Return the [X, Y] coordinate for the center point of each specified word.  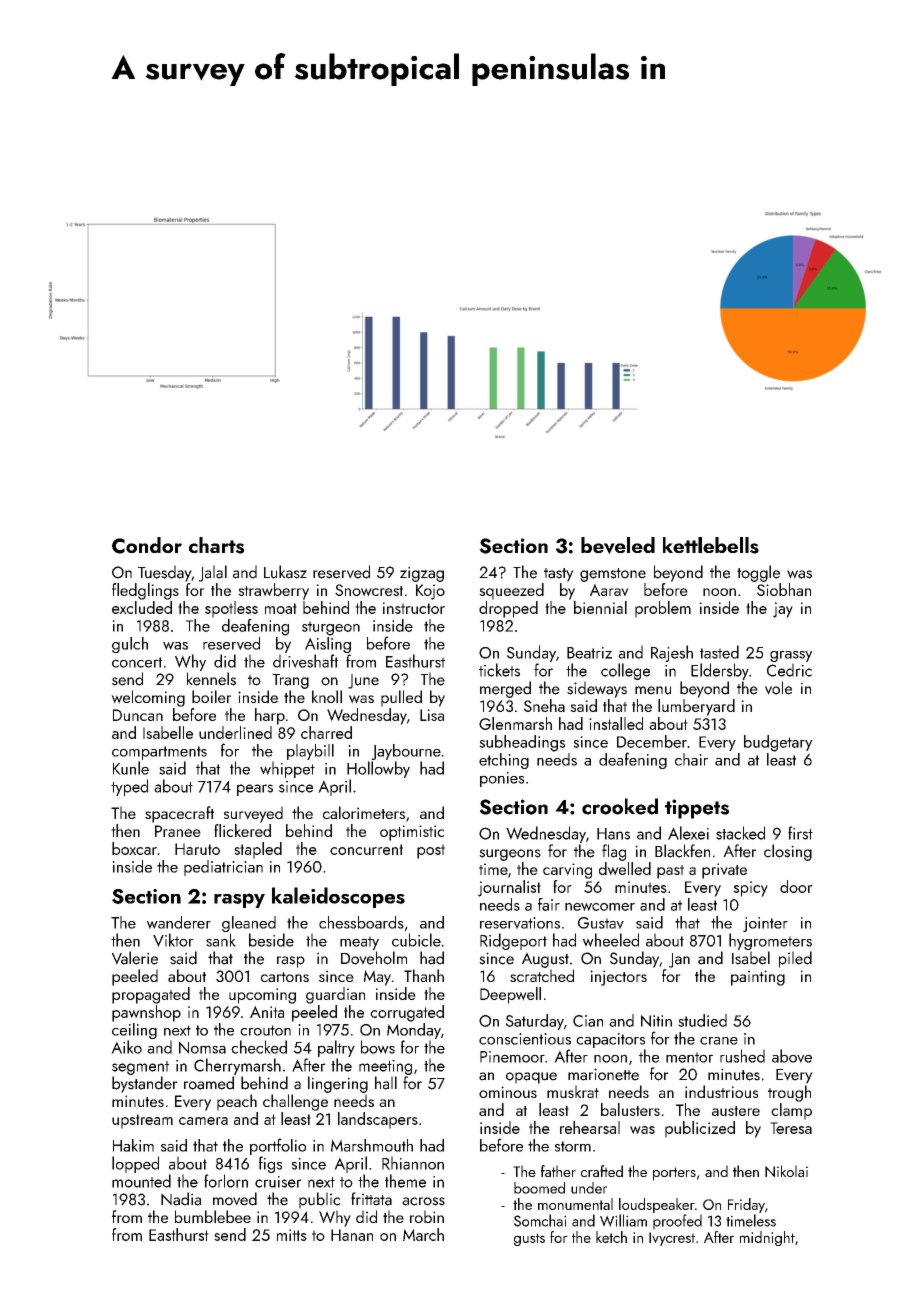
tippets [697, 809]
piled [795, 959]
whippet [287, 769]
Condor [147, 545]
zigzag [422, 574]
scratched [542, 975]
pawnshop [146, 1013]
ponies [502, 779]
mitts [292, 1235]
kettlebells [711, 545]
